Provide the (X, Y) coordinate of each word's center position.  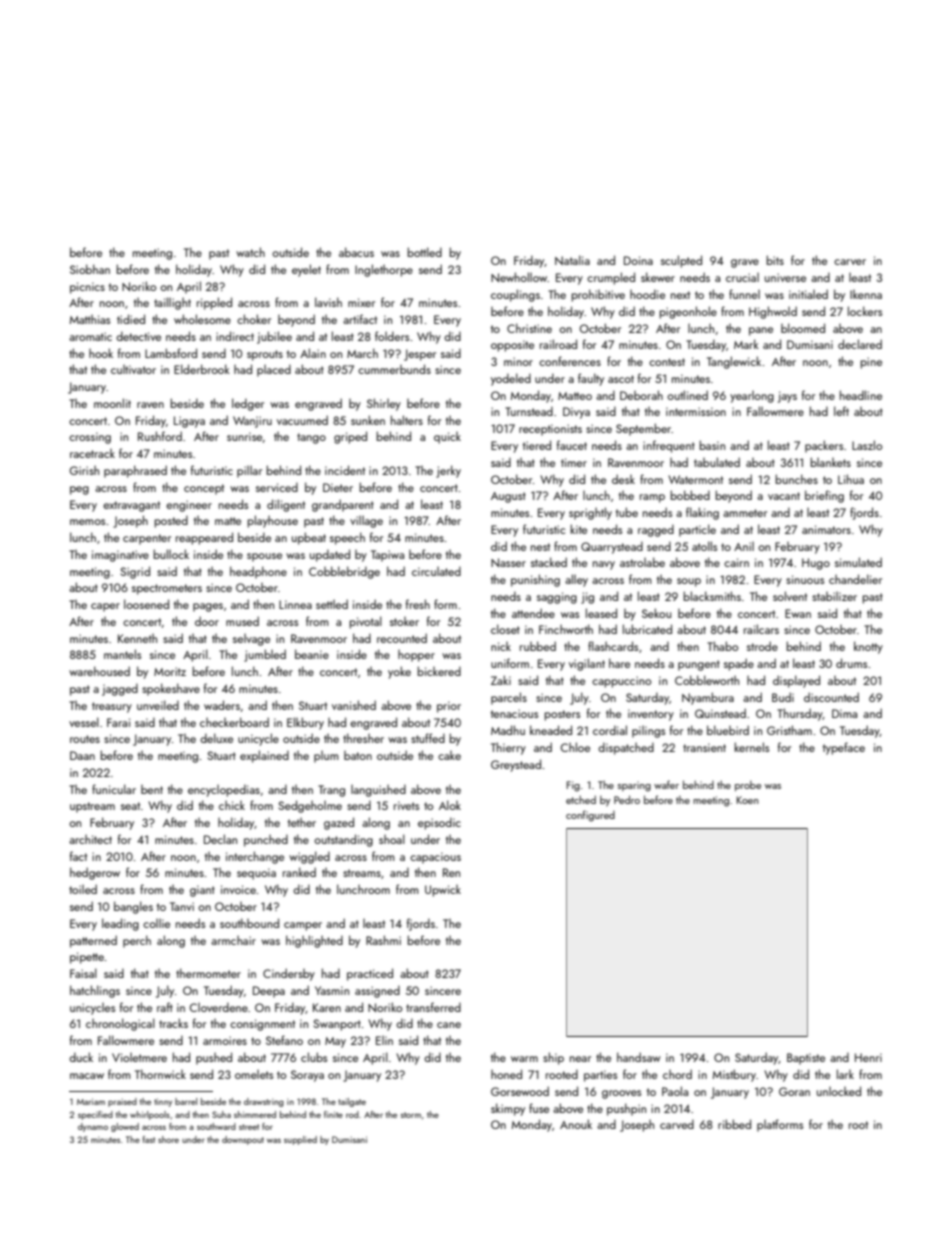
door (207, 621)
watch (250, 252)
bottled (424, 252)
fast (149, 1139)
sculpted (681, 261)
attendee (533, 613)
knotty (868, 647)
